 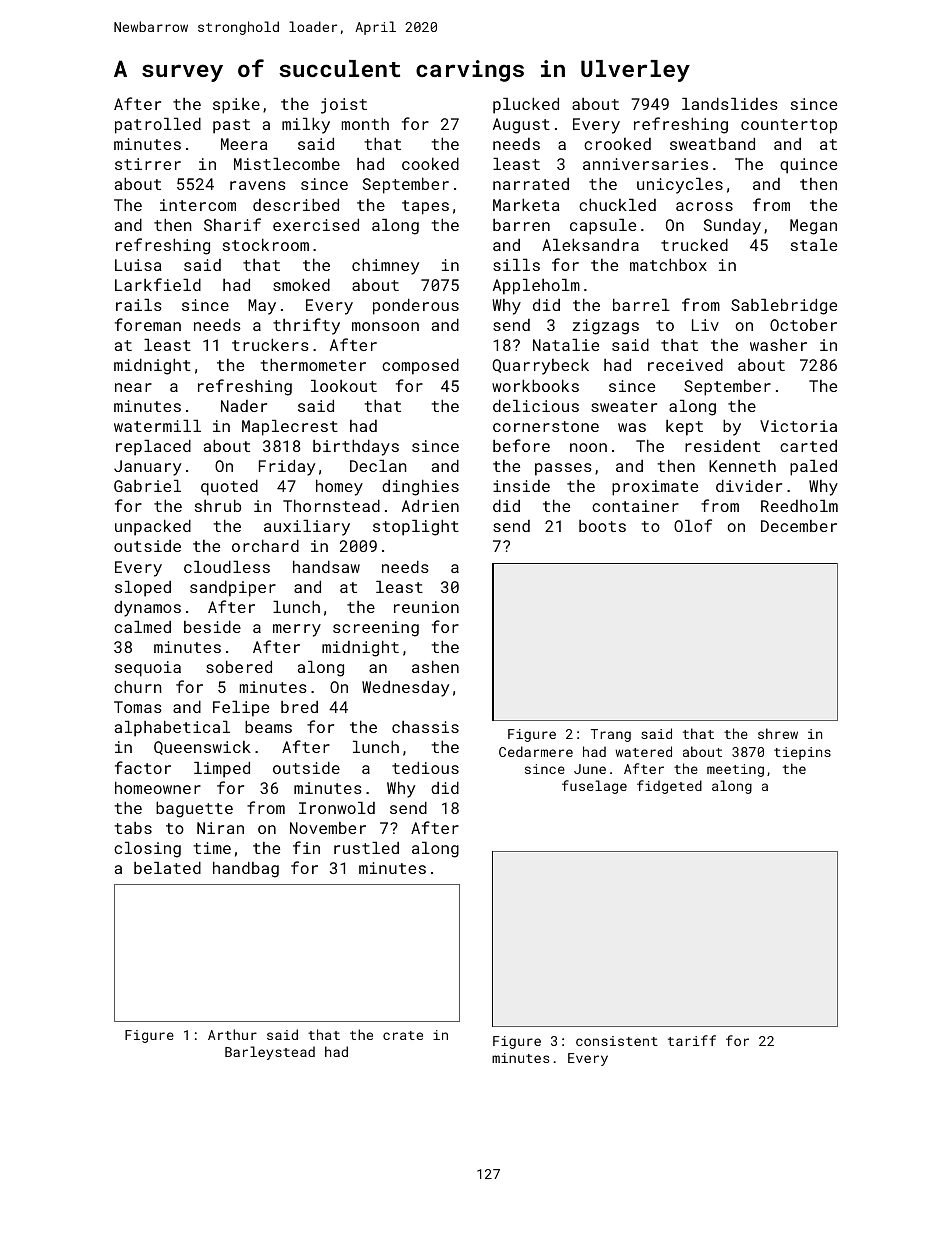 What do you see at coordinates (799, 505) in the screenshot?
I see `Reedholm` at bounding box center [799, 505].
